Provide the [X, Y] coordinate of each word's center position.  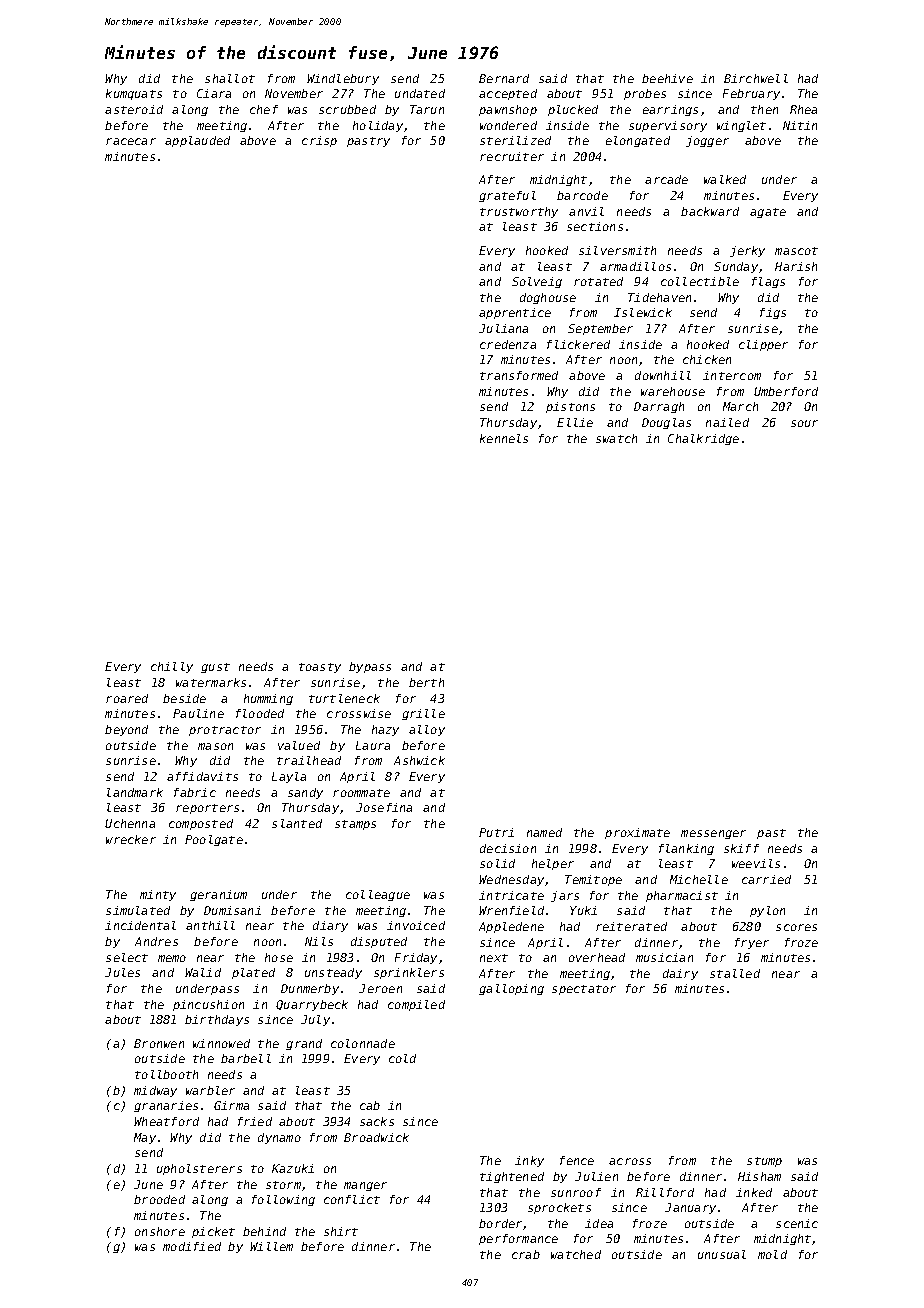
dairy [680, 974]
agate [768, 213]
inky [529, 1161]
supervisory [668, 126]
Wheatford [166, 1121]
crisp [319, 141]
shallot [230, 78]
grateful [507, 196]
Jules [122, 972]
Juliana [503, 328]
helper [553, 864]
